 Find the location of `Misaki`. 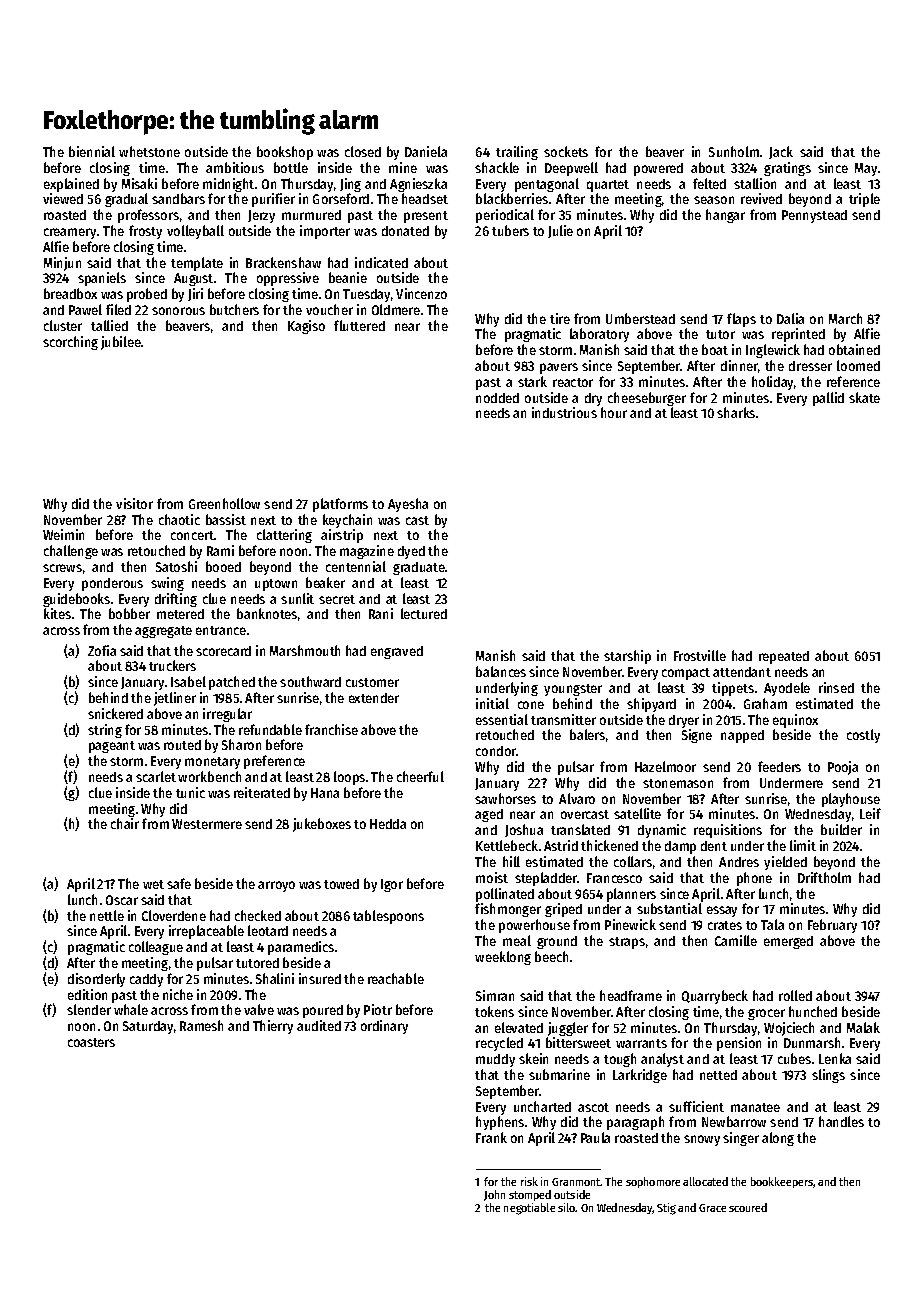

Misaki is located at coordinates (139, 183).
